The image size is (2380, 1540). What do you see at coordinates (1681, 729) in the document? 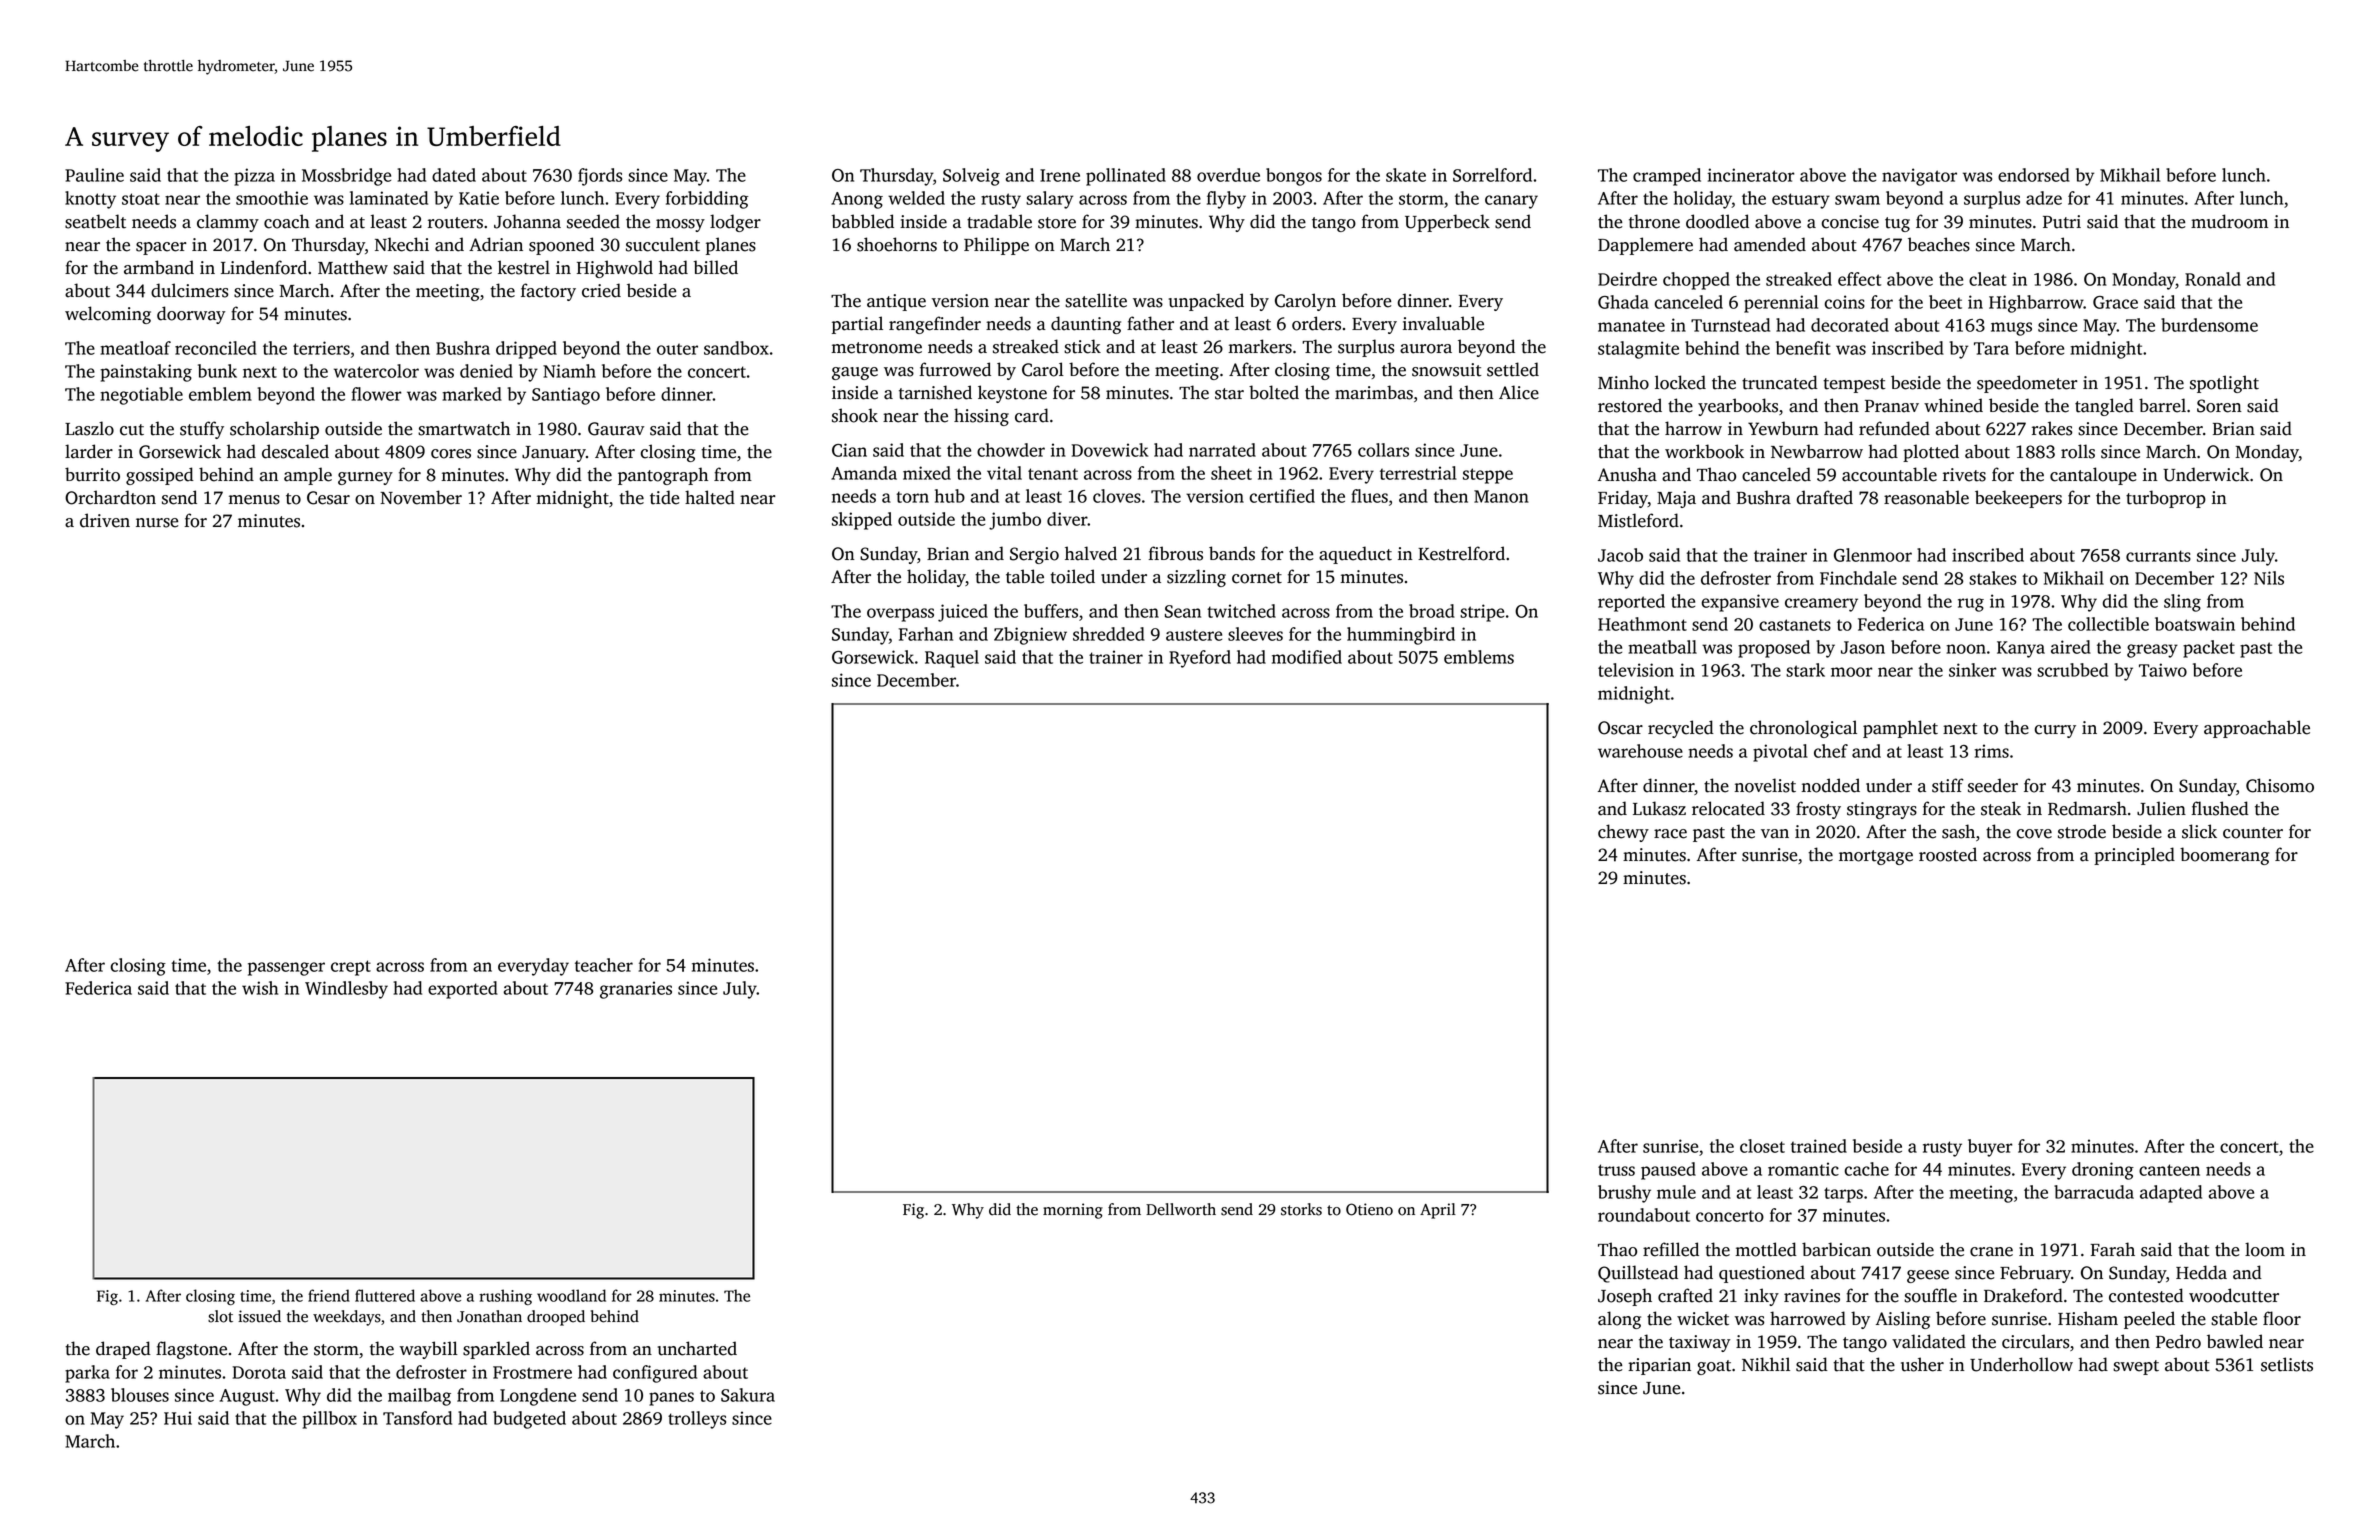
I see `recycled` at bounding box center [1681, 729].
